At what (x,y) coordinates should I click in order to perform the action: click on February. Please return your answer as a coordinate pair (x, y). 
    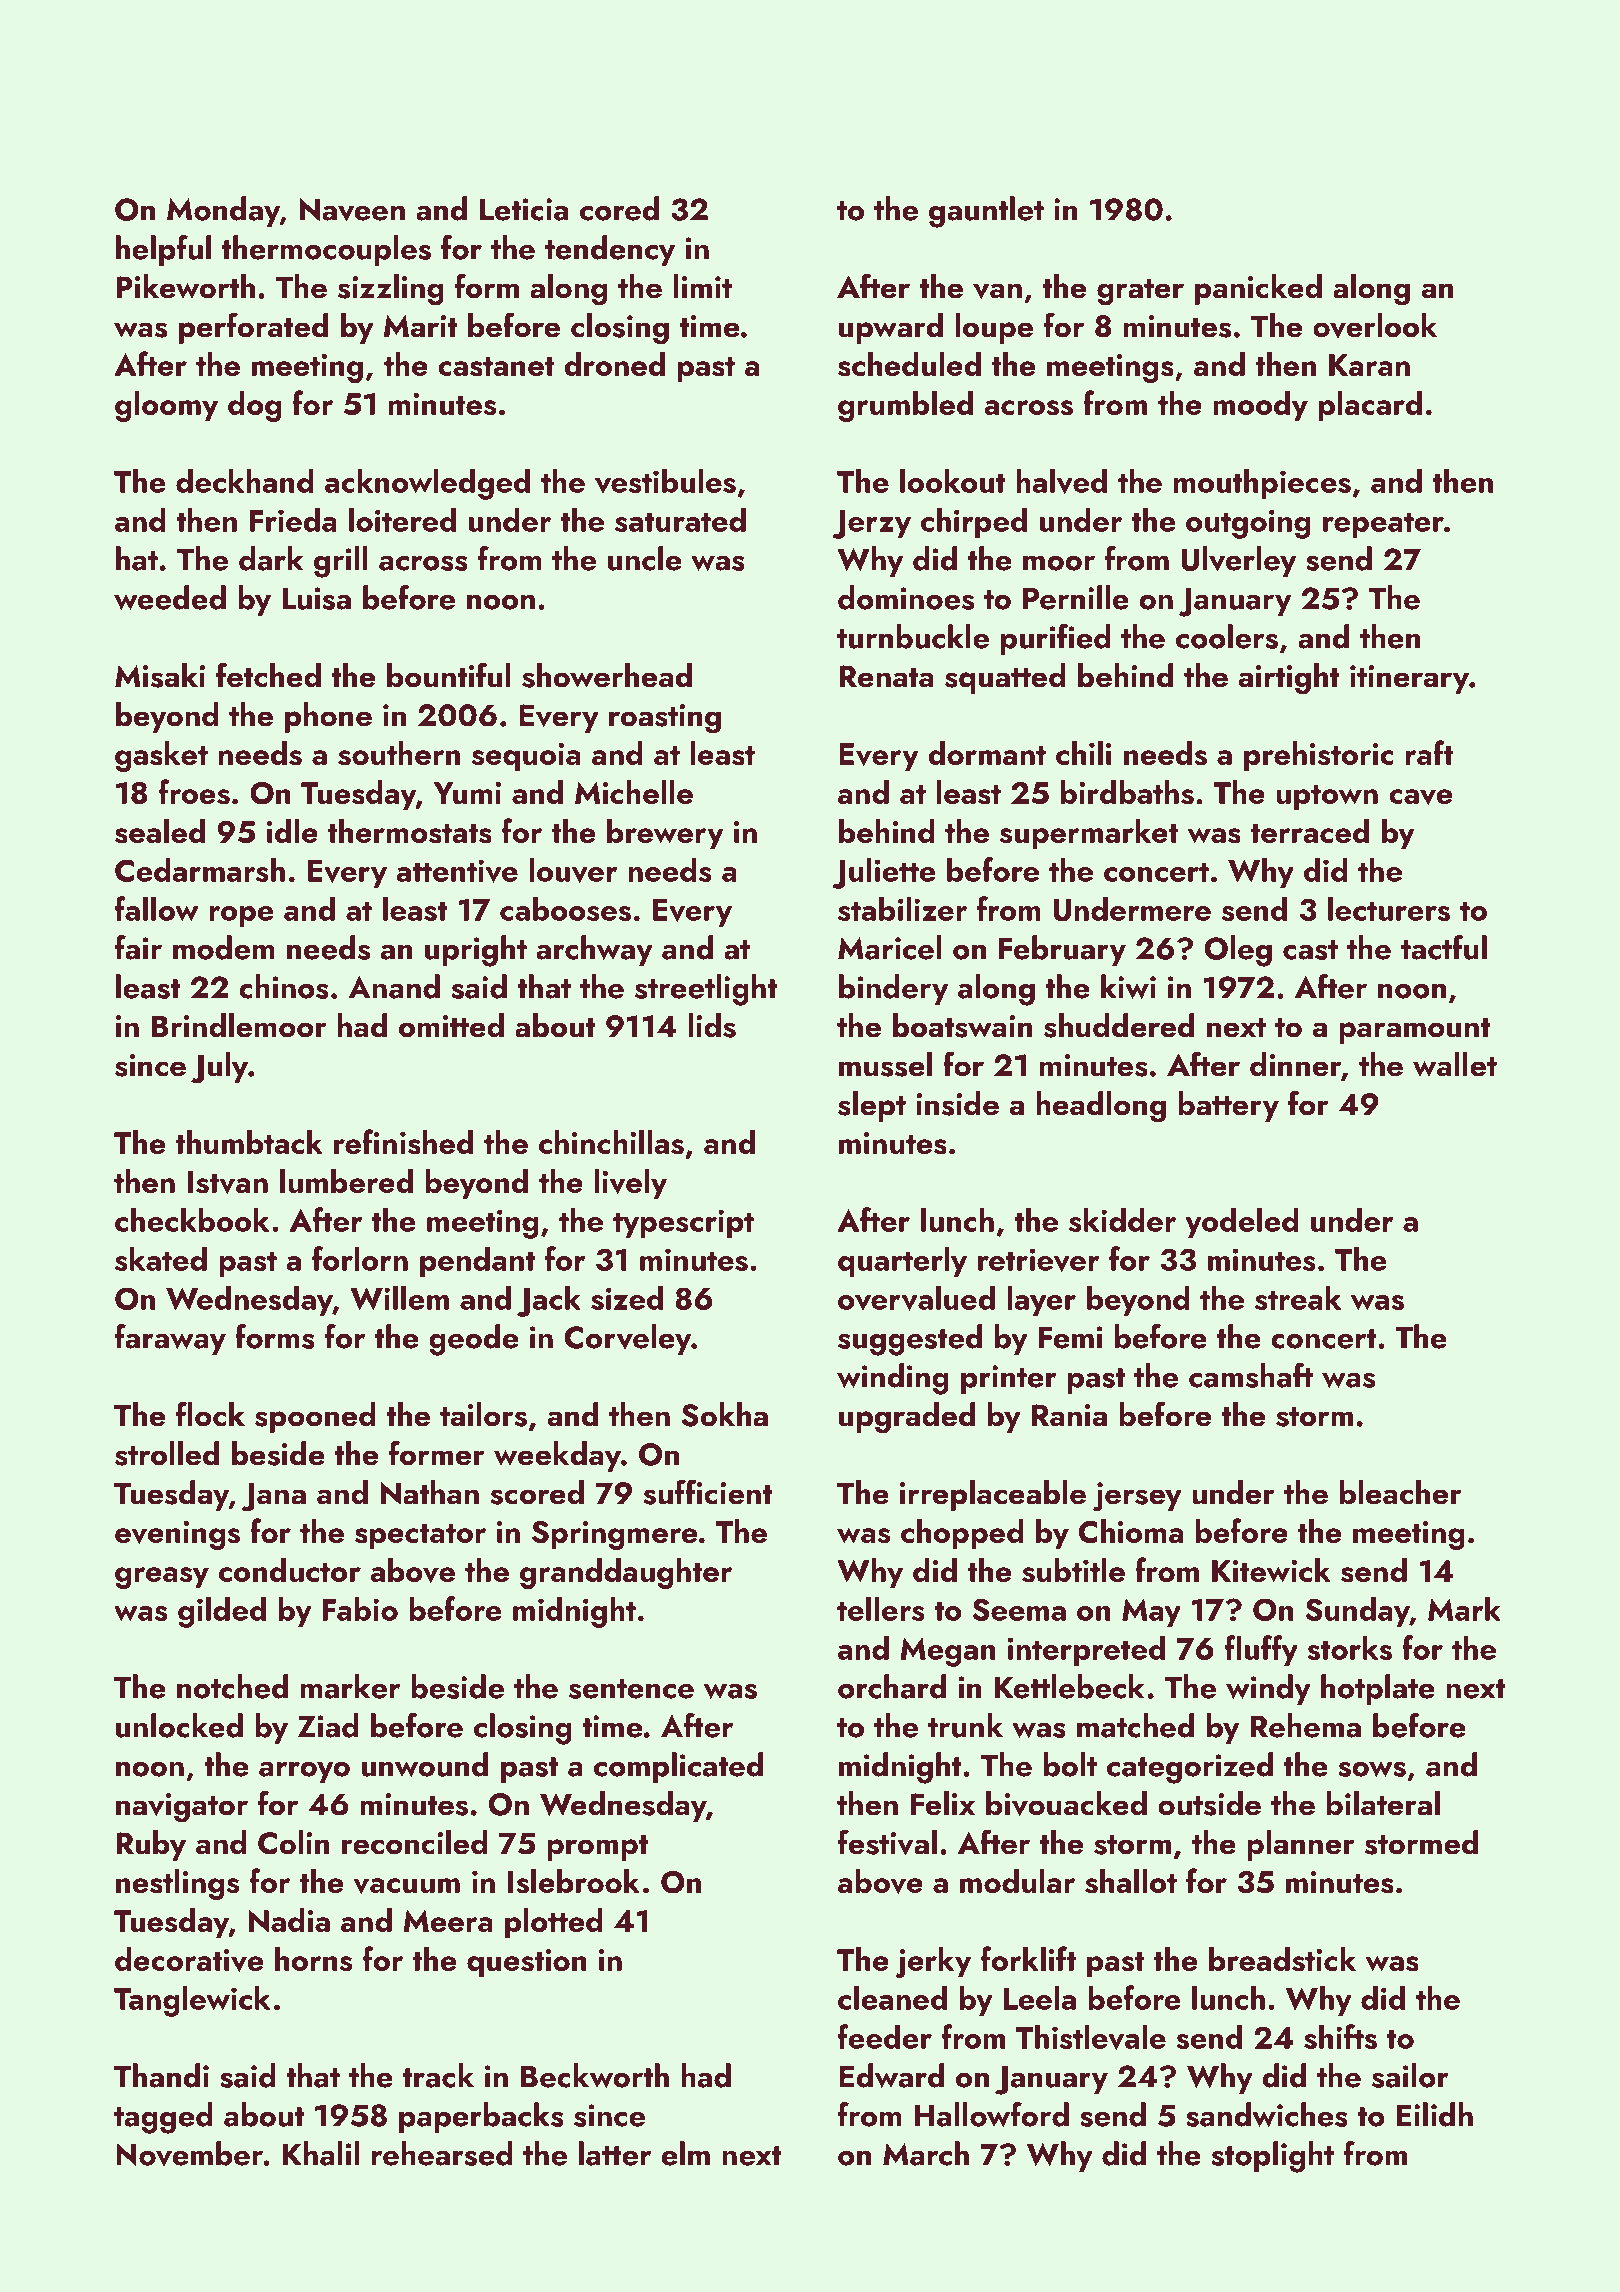
    Looking at the image, I should click on (1062, 950).
